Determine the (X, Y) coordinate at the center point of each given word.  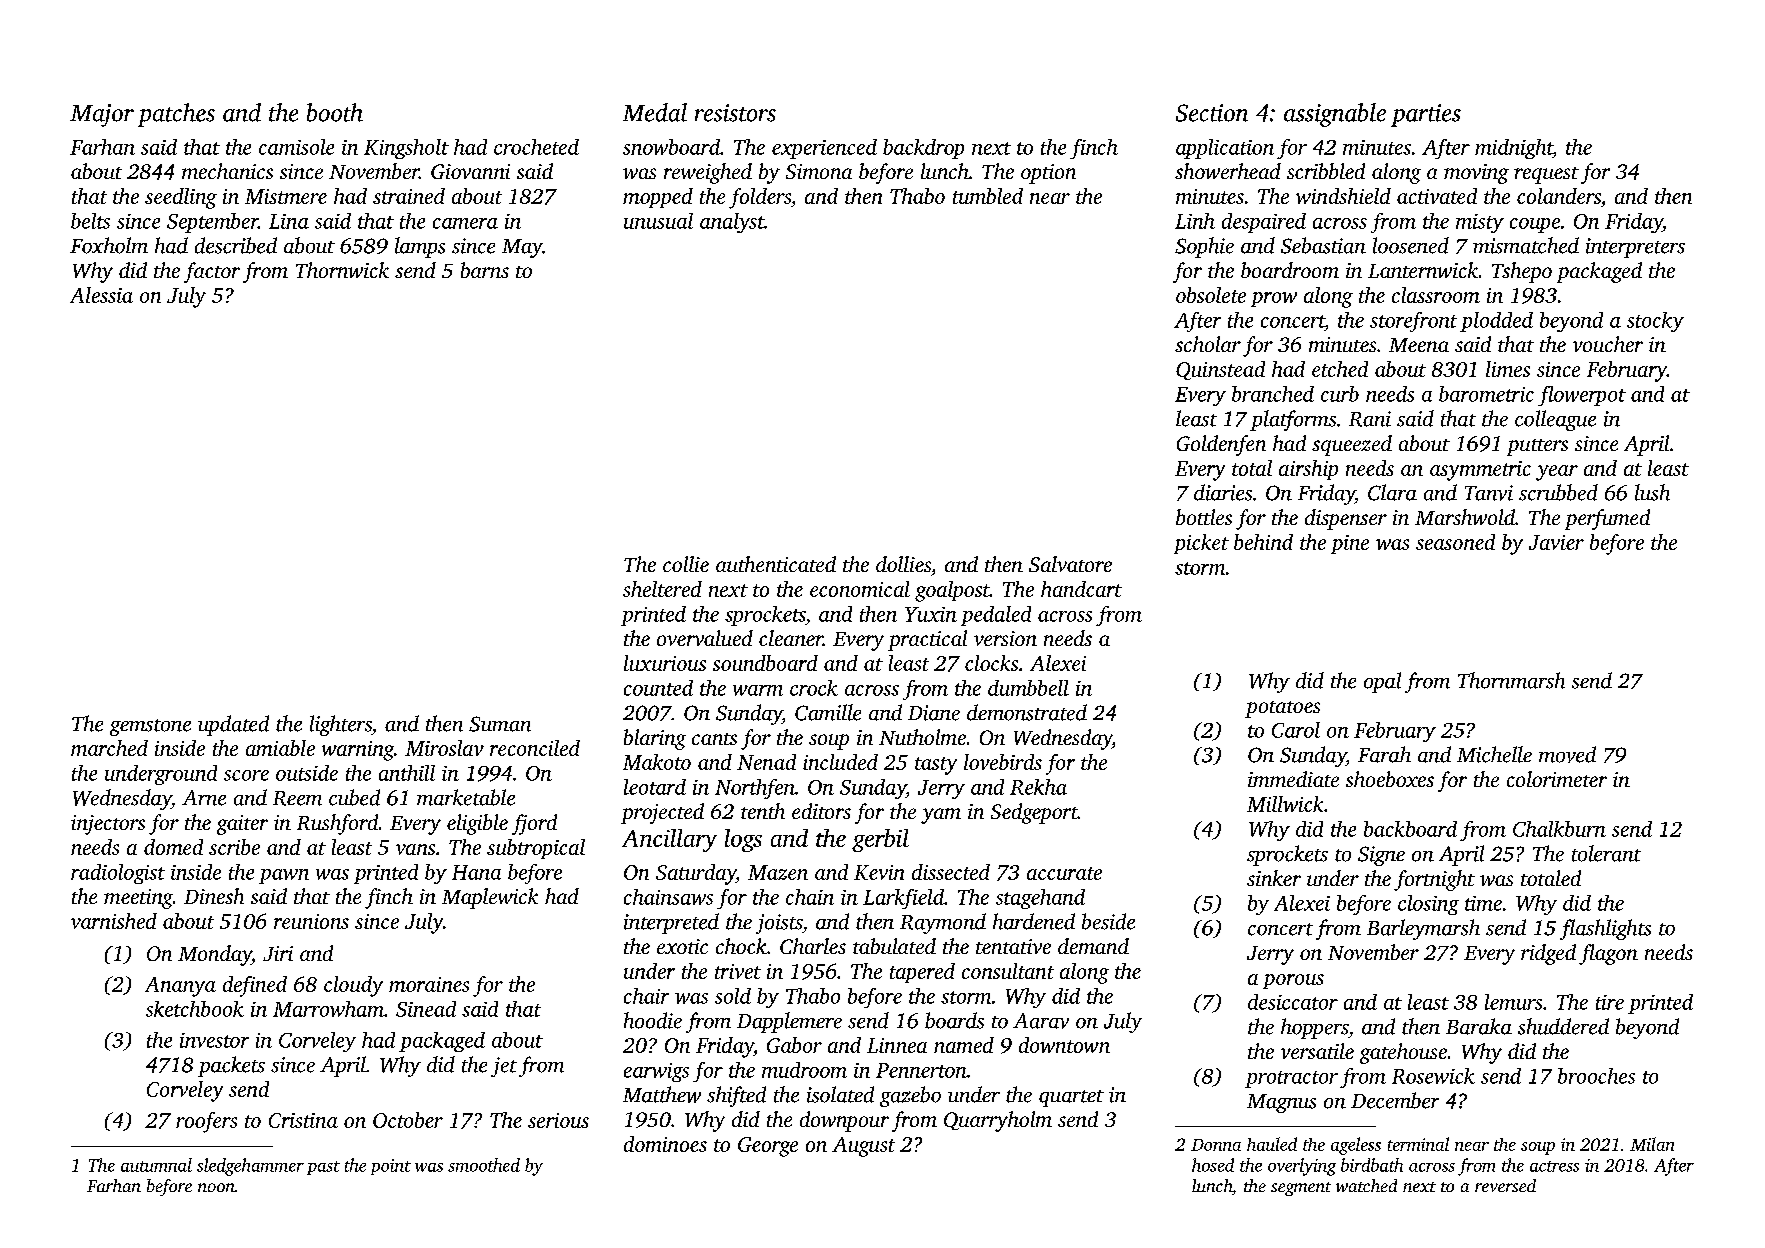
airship (1308, 470)
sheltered (662, 589)
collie (686, 564)
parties (1426, 115)
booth (335, 112)
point (391, 1167)
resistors (735, 113)
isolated (840, 1094)
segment (1301, 1189)
